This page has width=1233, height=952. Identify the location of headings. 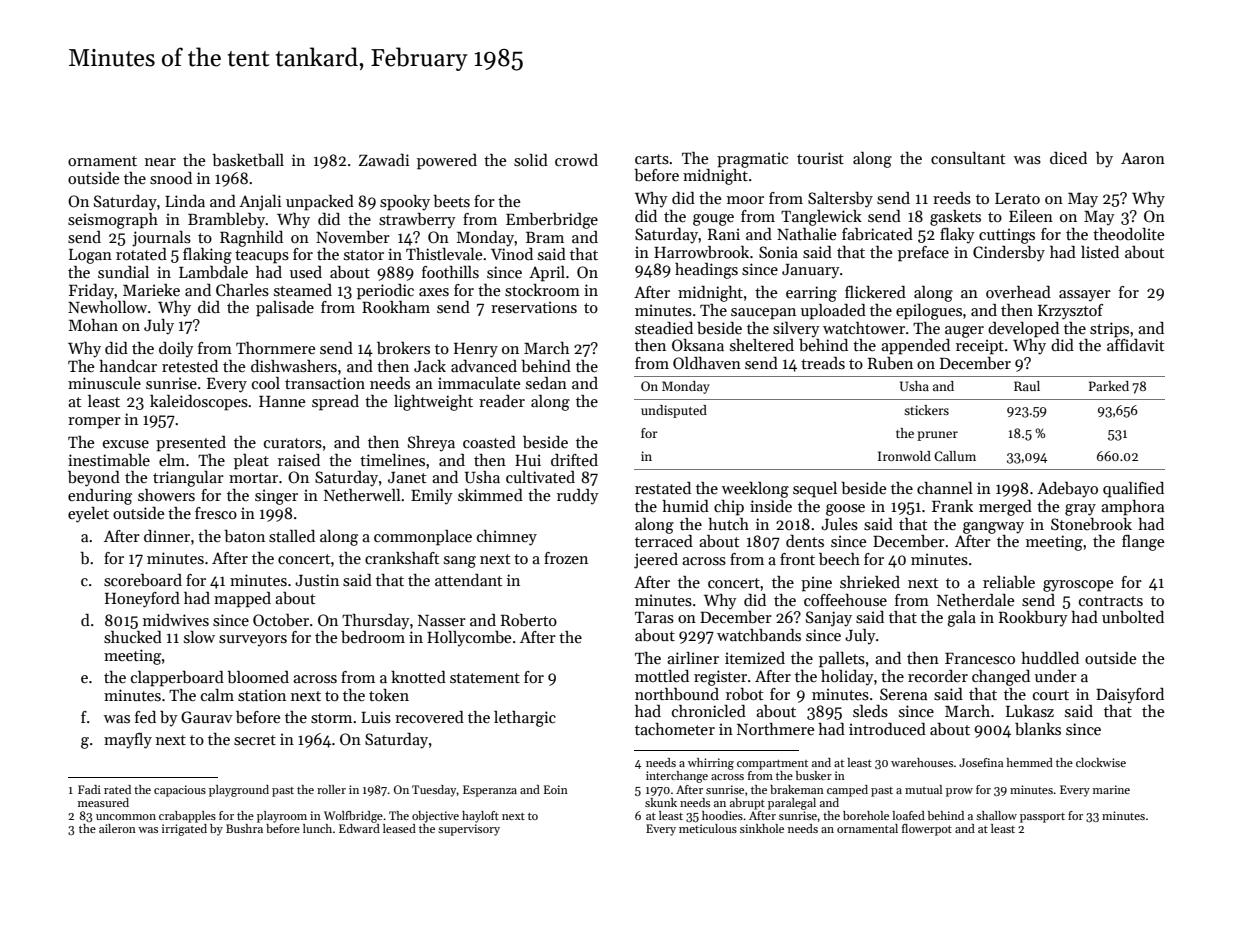
(706, 271).
